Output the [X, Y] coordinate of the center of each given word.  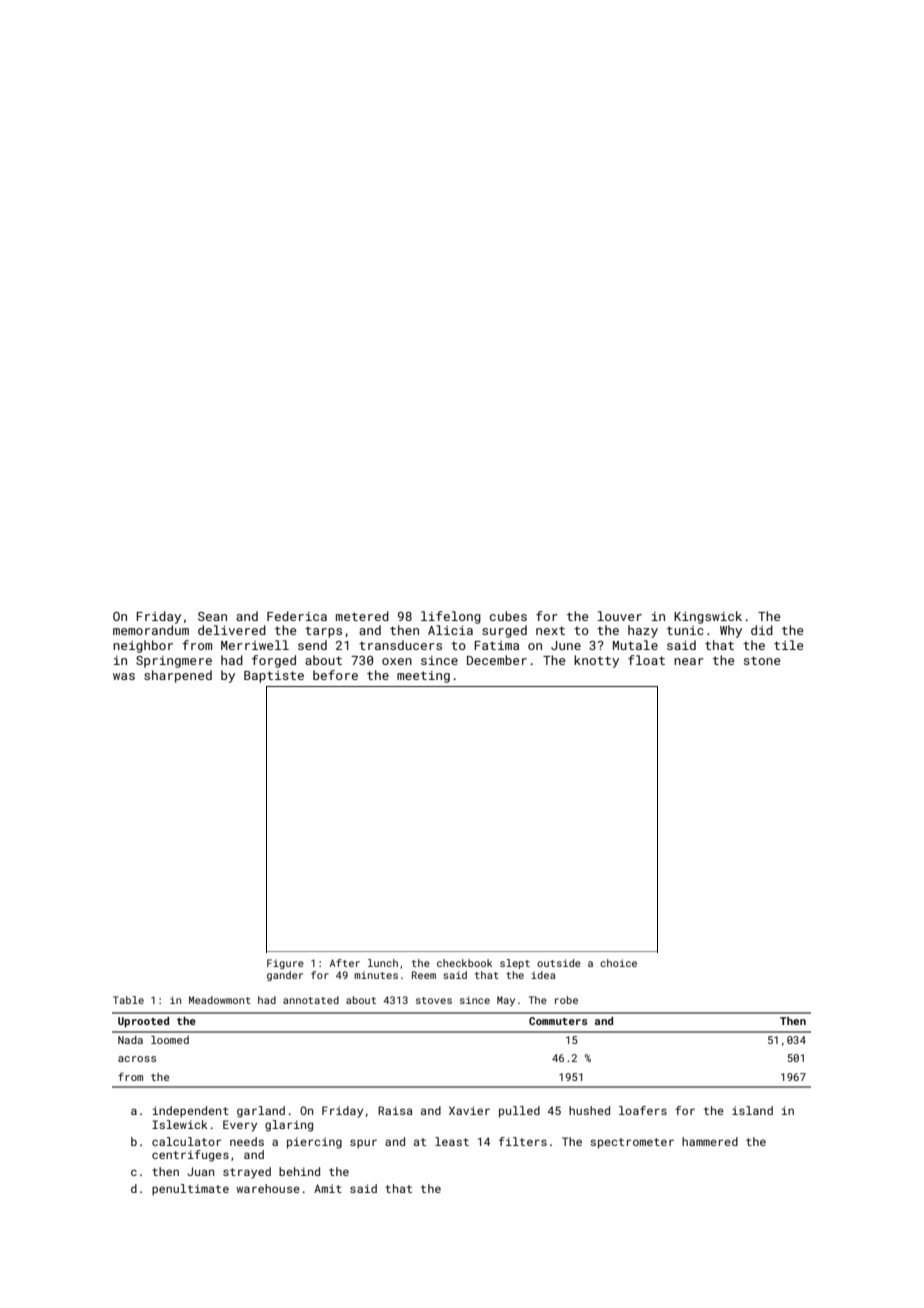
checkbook [464, 963]
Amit [328, 1188]
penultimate [190, 1190]
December [497, 660]
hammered [710, 1141]
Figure [285, 964]
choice [618, 963]
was [124, 676]
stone [762, 660]
